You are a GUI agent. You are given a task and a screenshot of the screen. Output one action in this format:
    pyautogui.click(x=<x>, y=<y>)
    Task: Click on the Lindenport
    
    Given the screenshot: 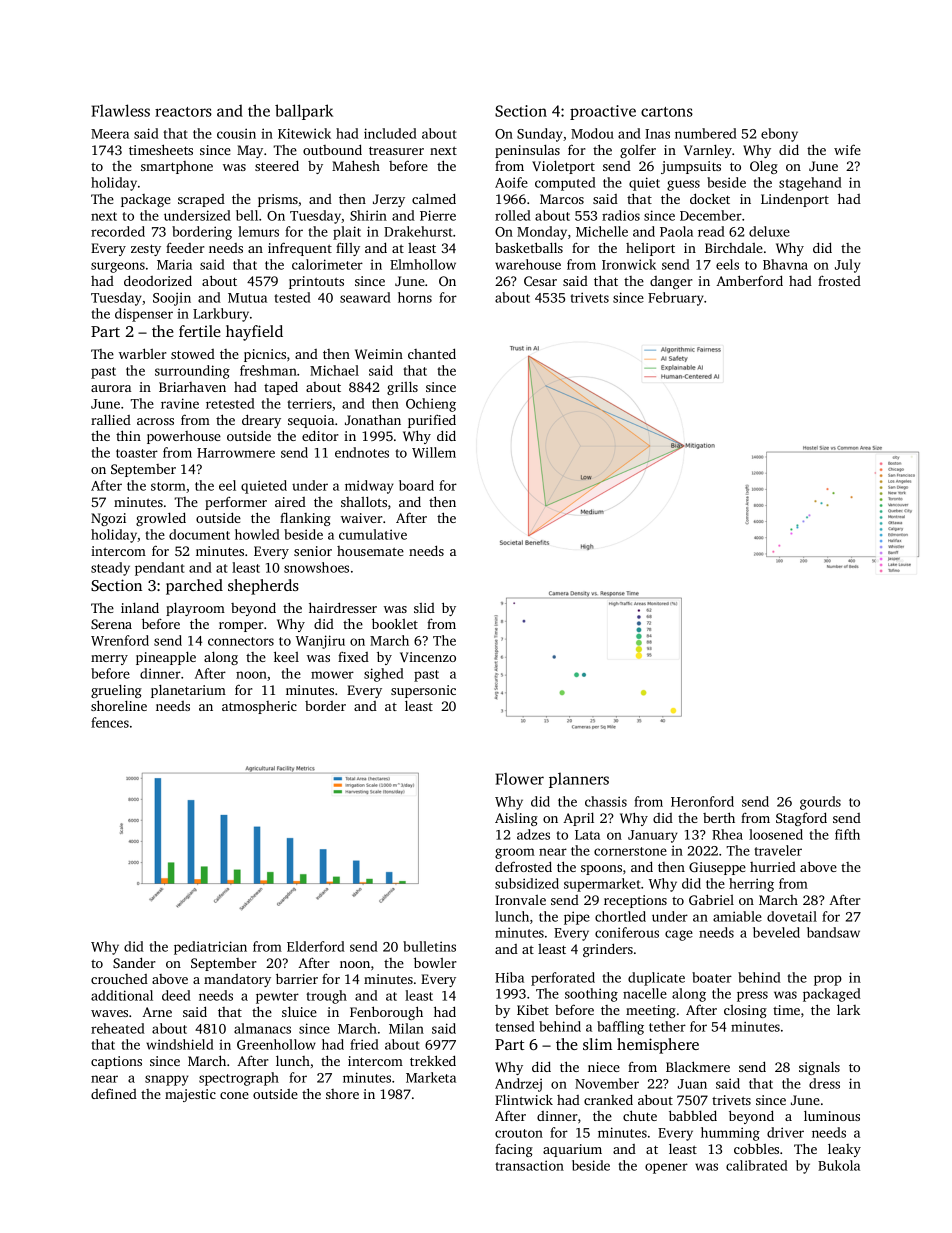 What is the action you would take?
    pyautogui.click(x=795, y=200)
